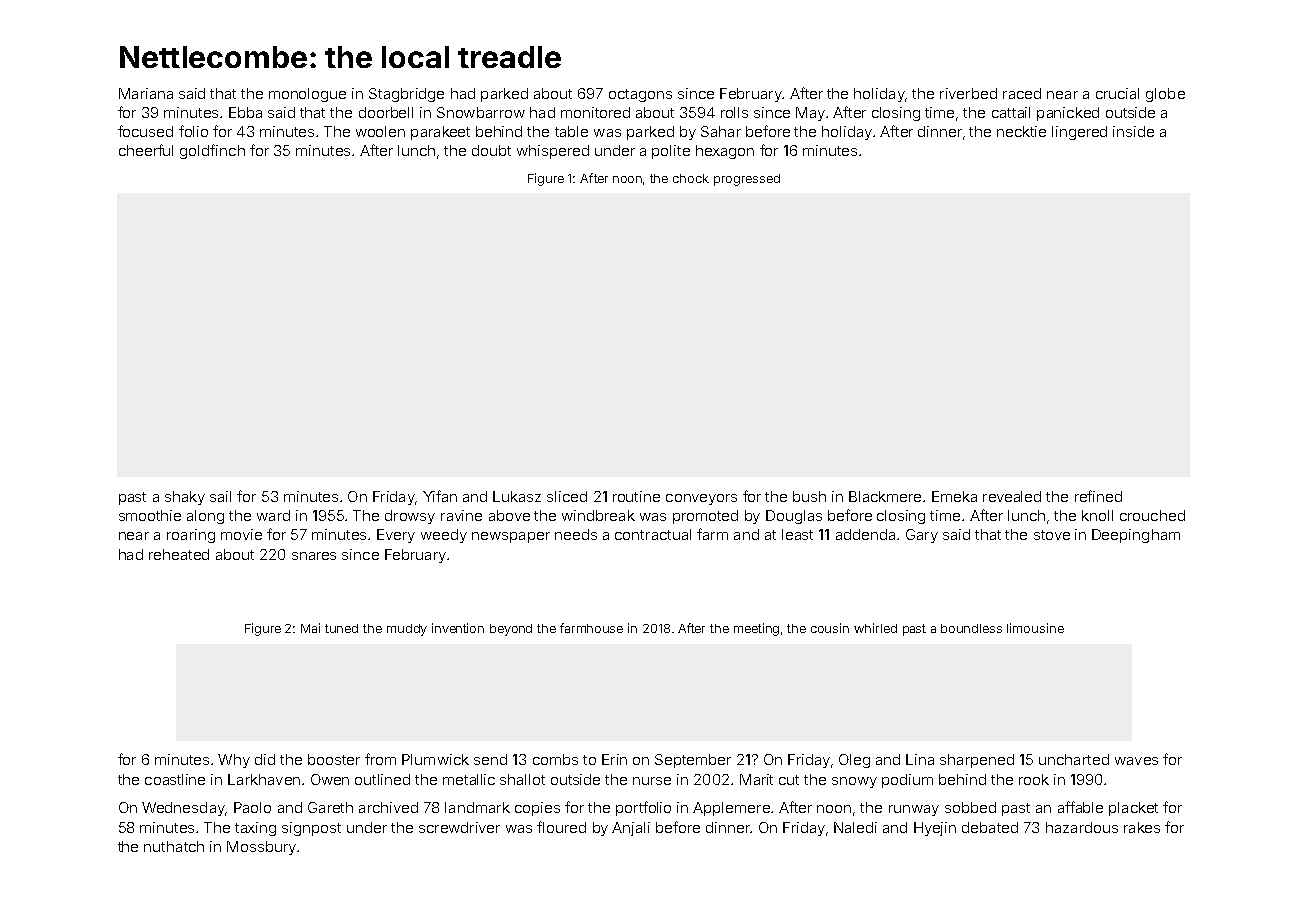 Image resolution: width=1308 pixels, height=924 pixels. What do you see at coordinates (380, 131) in the screenshot?
I see `woolen` at bounding box center [380, 131].
